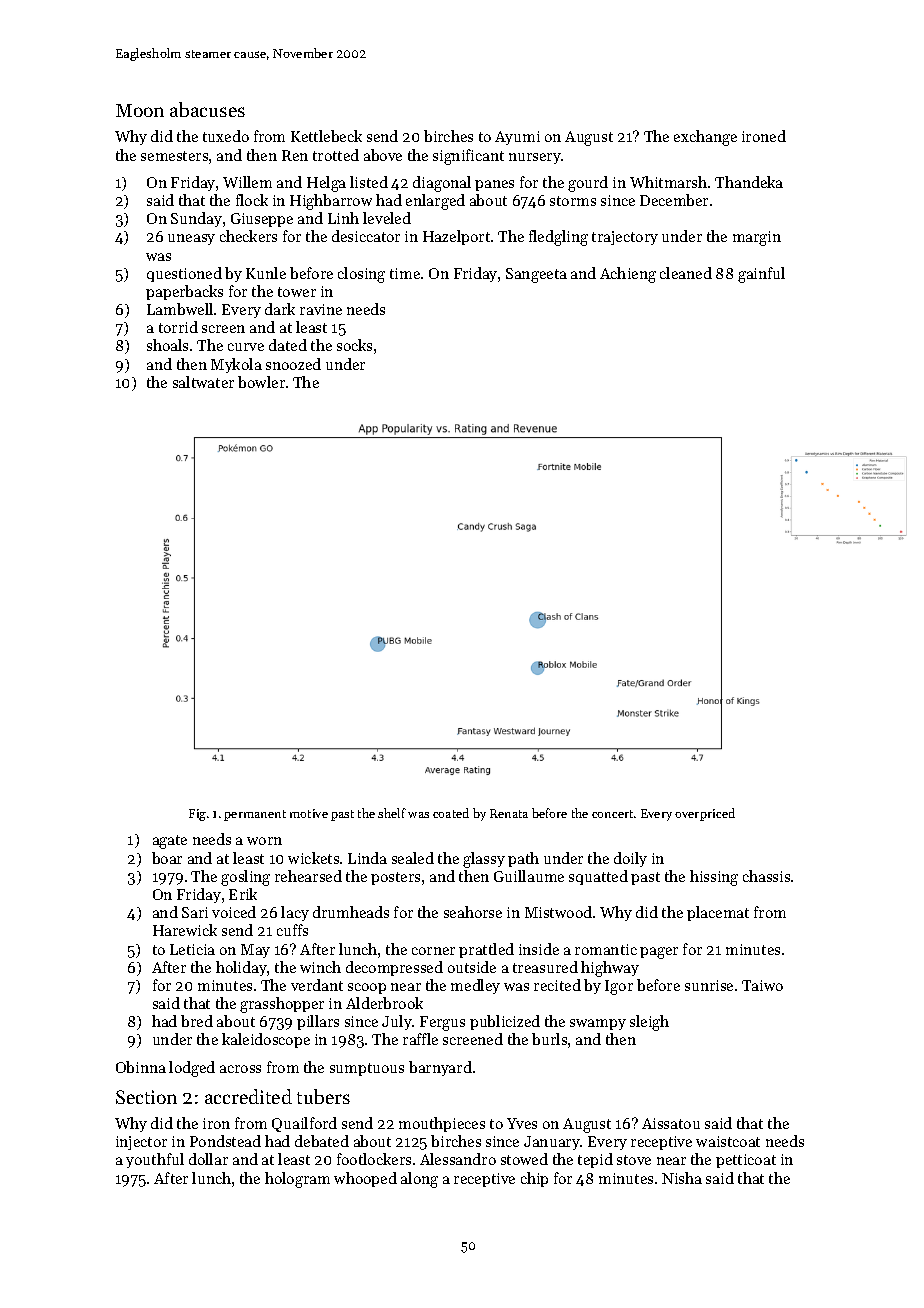  What do you see at coordinates (155, 1160) in the page?
I see `youthful` at bounding box center [155, 1160].
